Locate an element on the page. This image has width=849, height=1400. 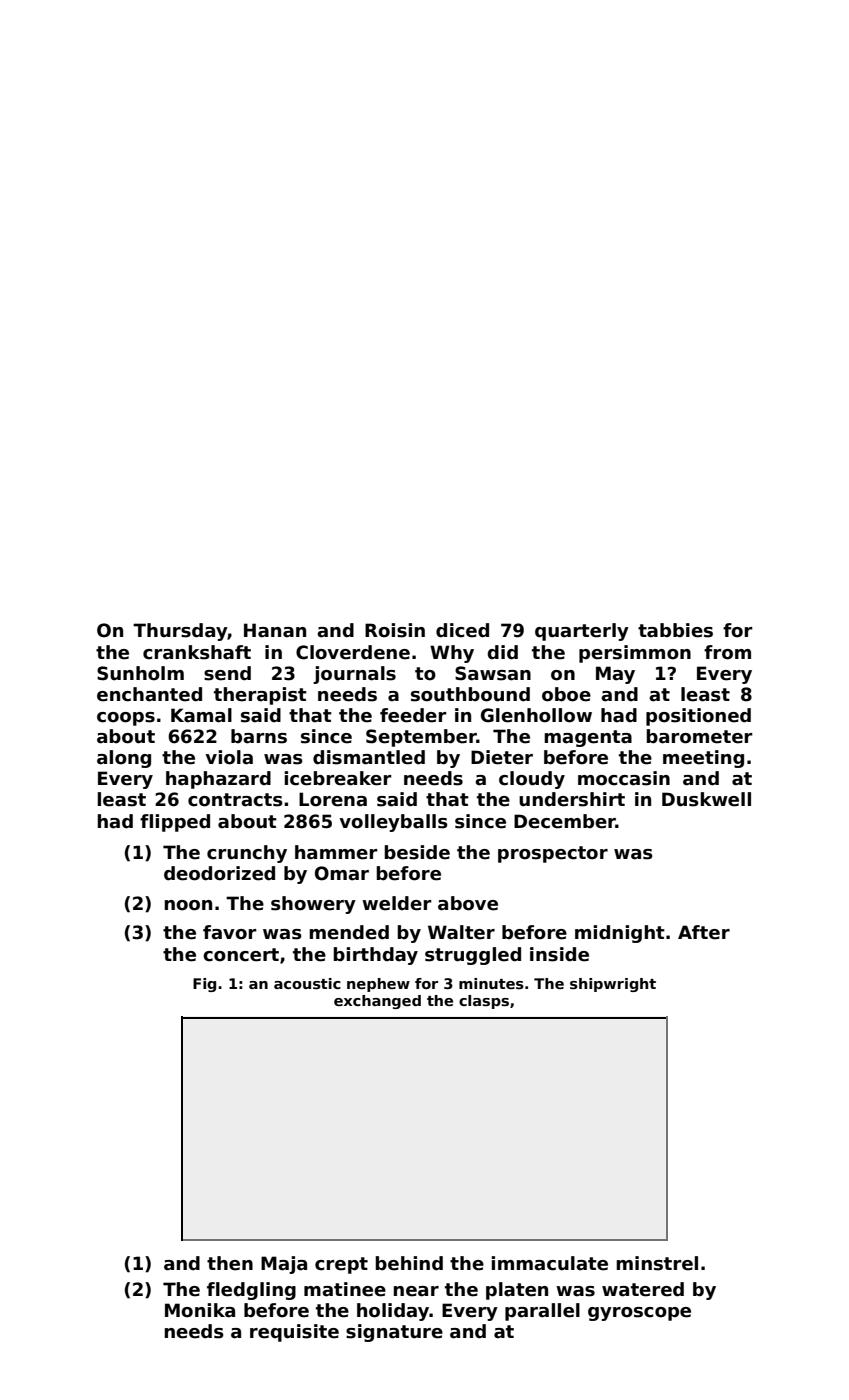
shipwright is located at coordinates (613, 985).
